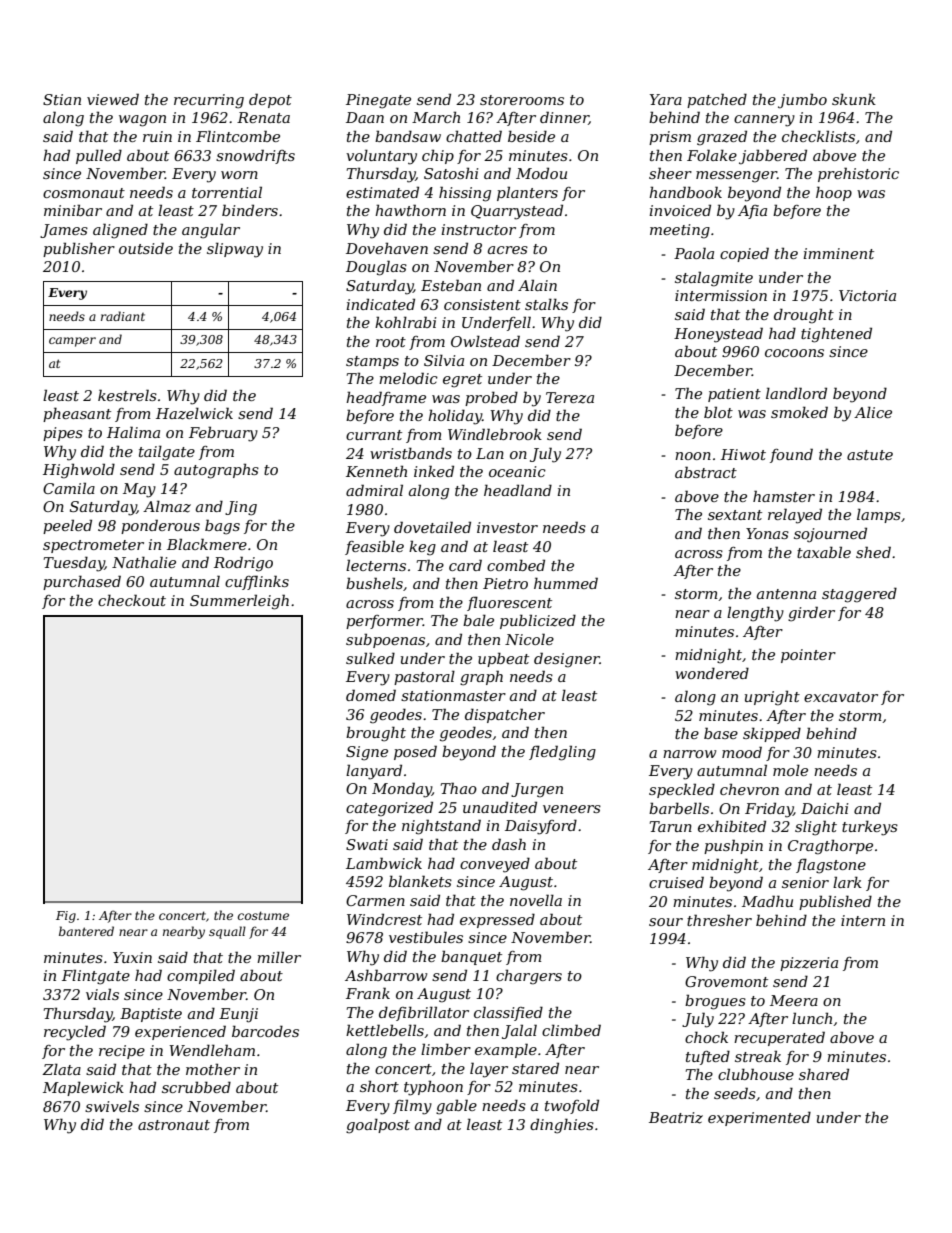  I want to click on stalks, so click(546, 304).
